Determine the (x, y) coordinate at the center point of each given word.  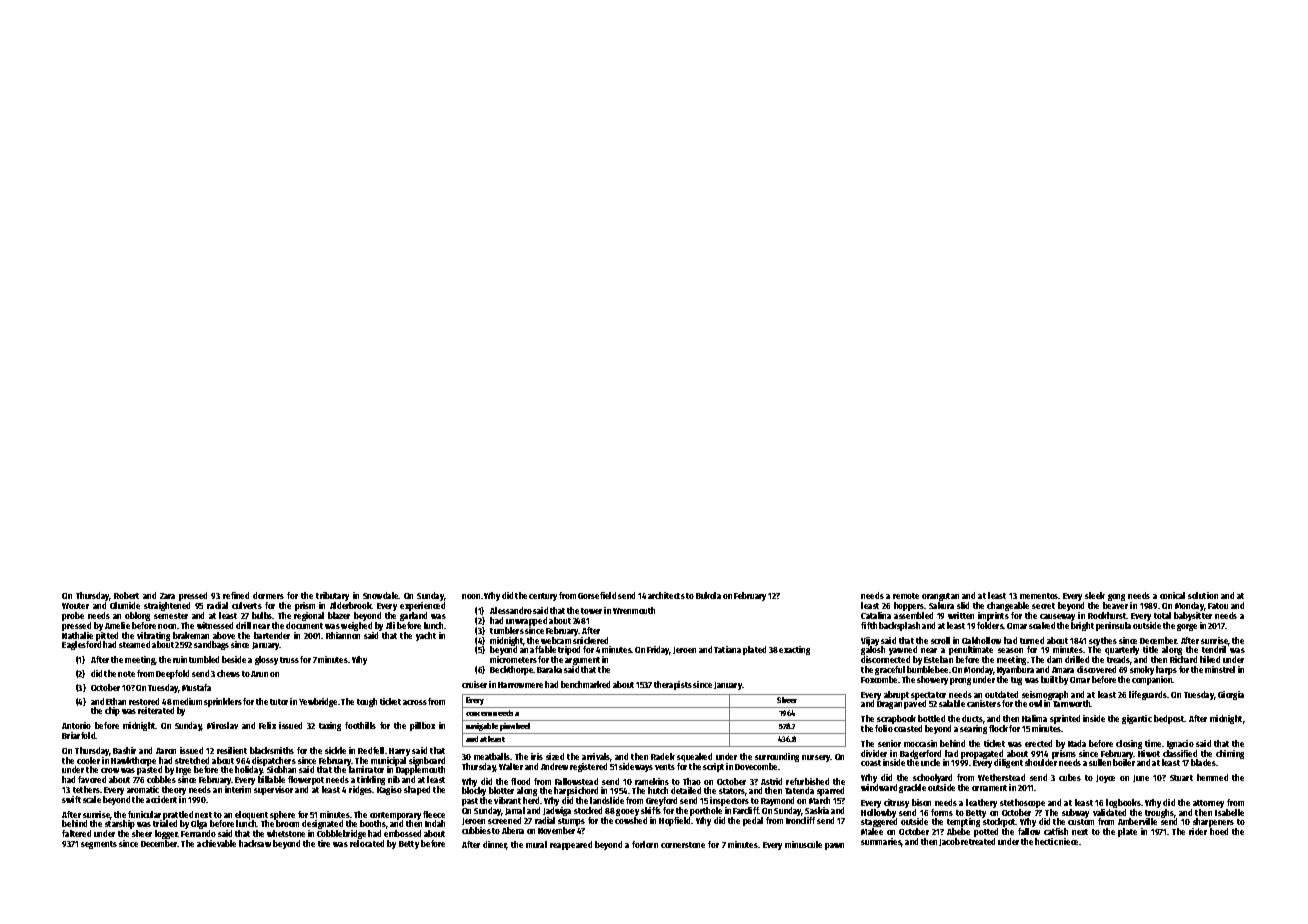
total (1162, 615)
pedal (753, 821)
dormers (268, 595)
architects (666, 595)
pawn (834, 846)
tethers (86, 789)
